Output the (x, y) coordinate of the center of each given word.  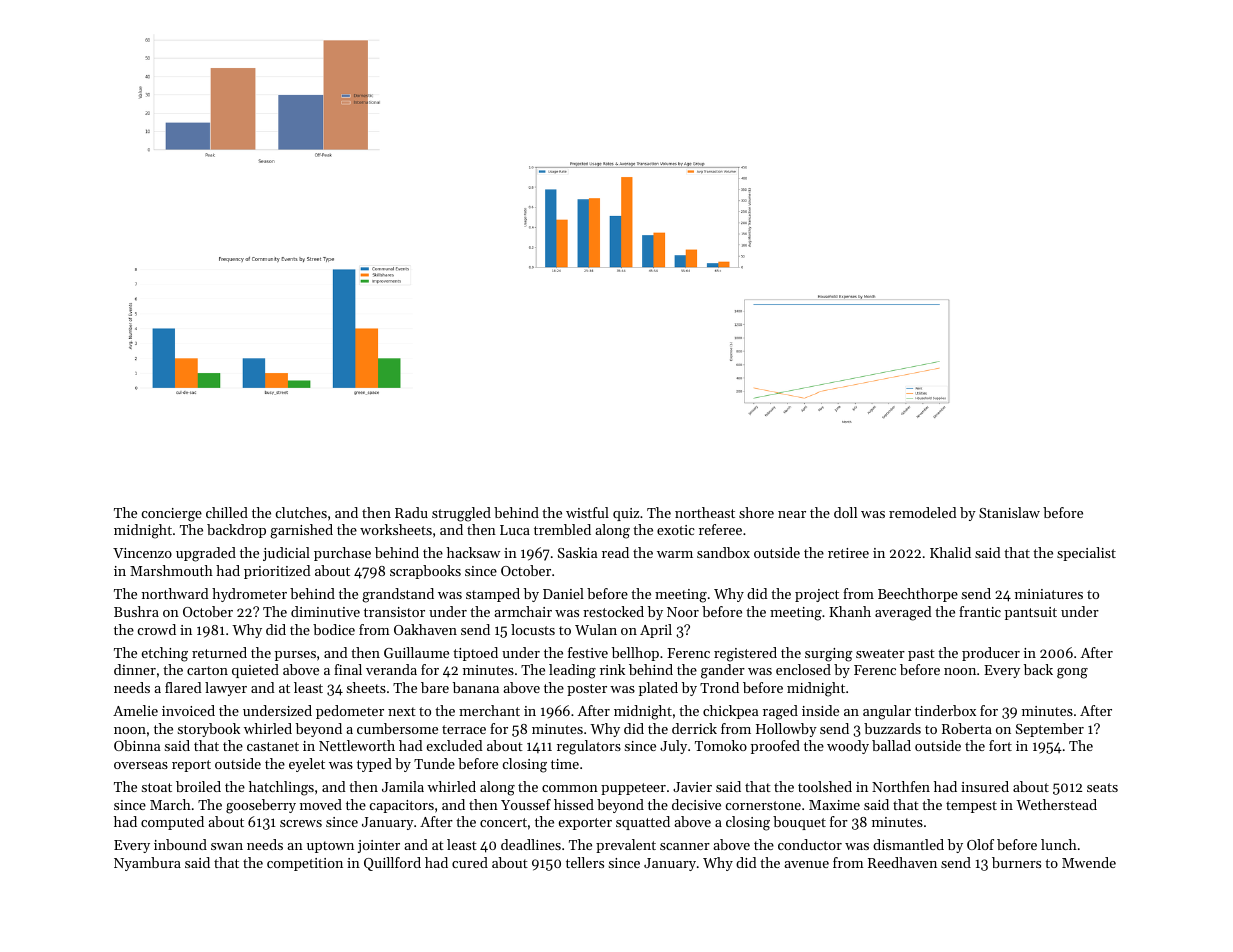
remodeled (923, 512)
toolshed (825, 786)
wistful (587, 512)
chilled (227, 512)
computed (172, 823)
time (565, 764)
